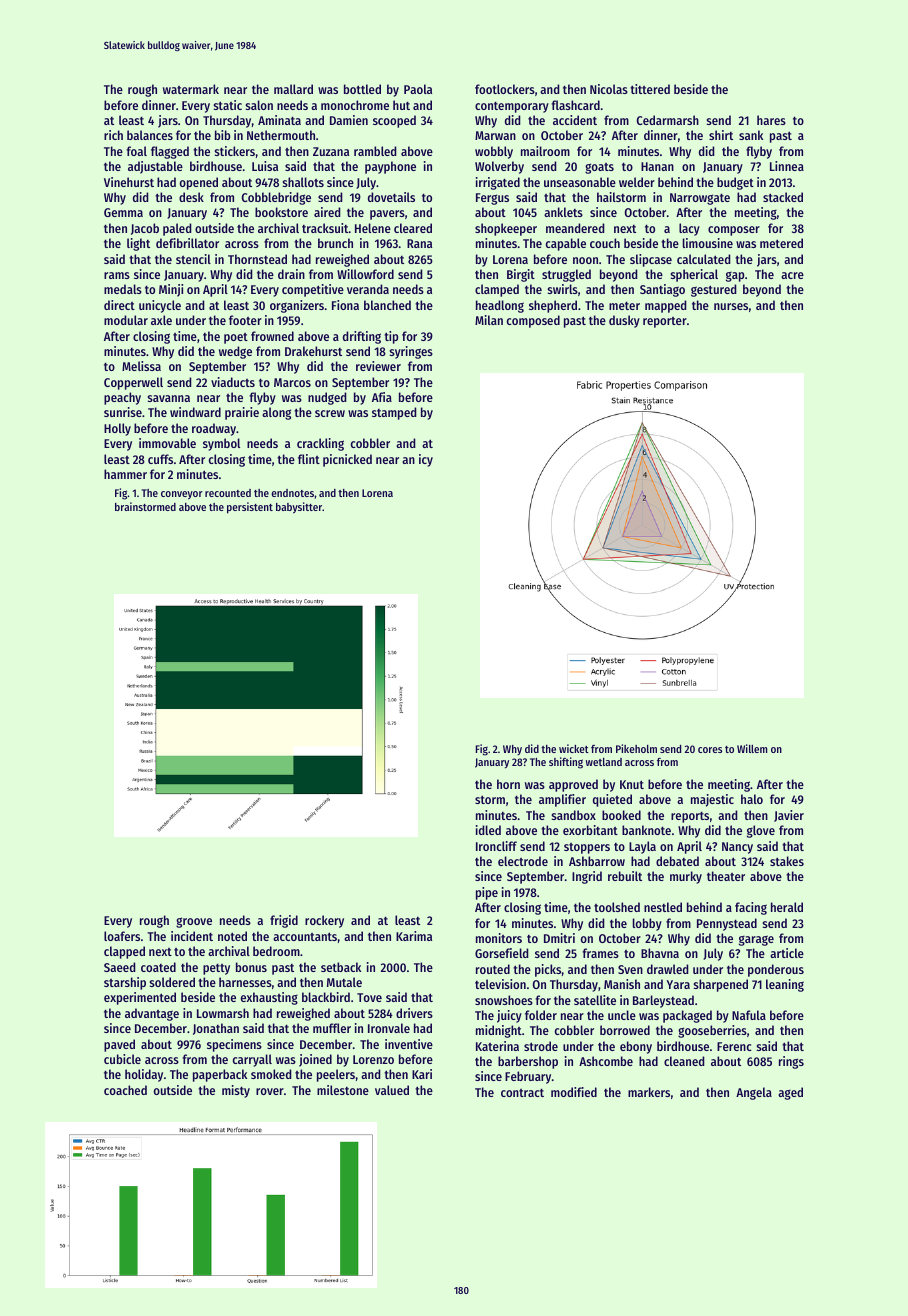 Image resolution: width=908 pixels, height=1316 pixels. What do you see at coordinates (394, 413) in the screenshot?
I see `stamped` at bounding box center [394, 413].
